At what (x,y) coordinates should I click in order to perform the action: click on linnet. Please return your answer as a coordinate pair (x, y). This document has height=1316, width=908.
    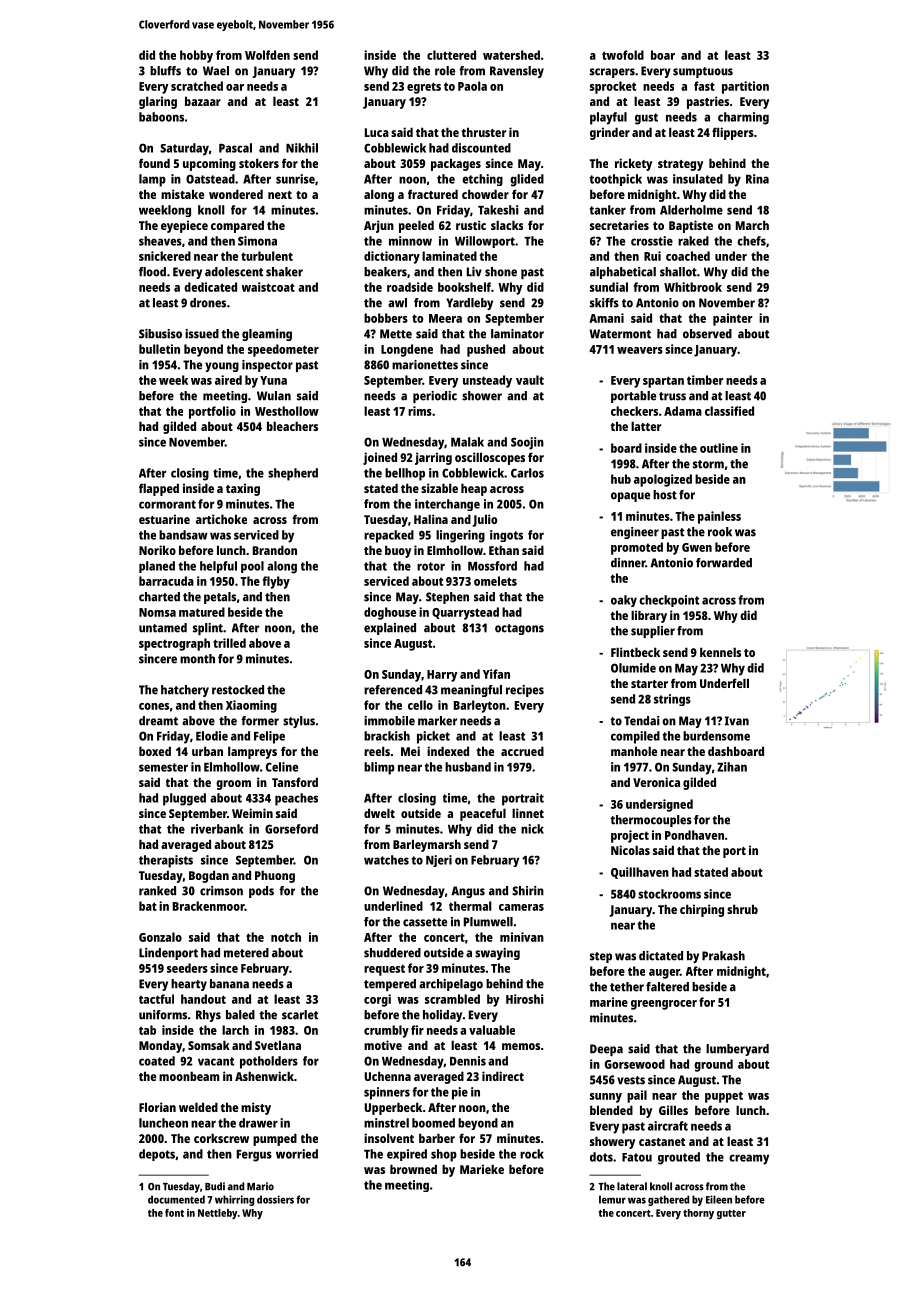
    Looking at the image, I should click on (528, 813).
